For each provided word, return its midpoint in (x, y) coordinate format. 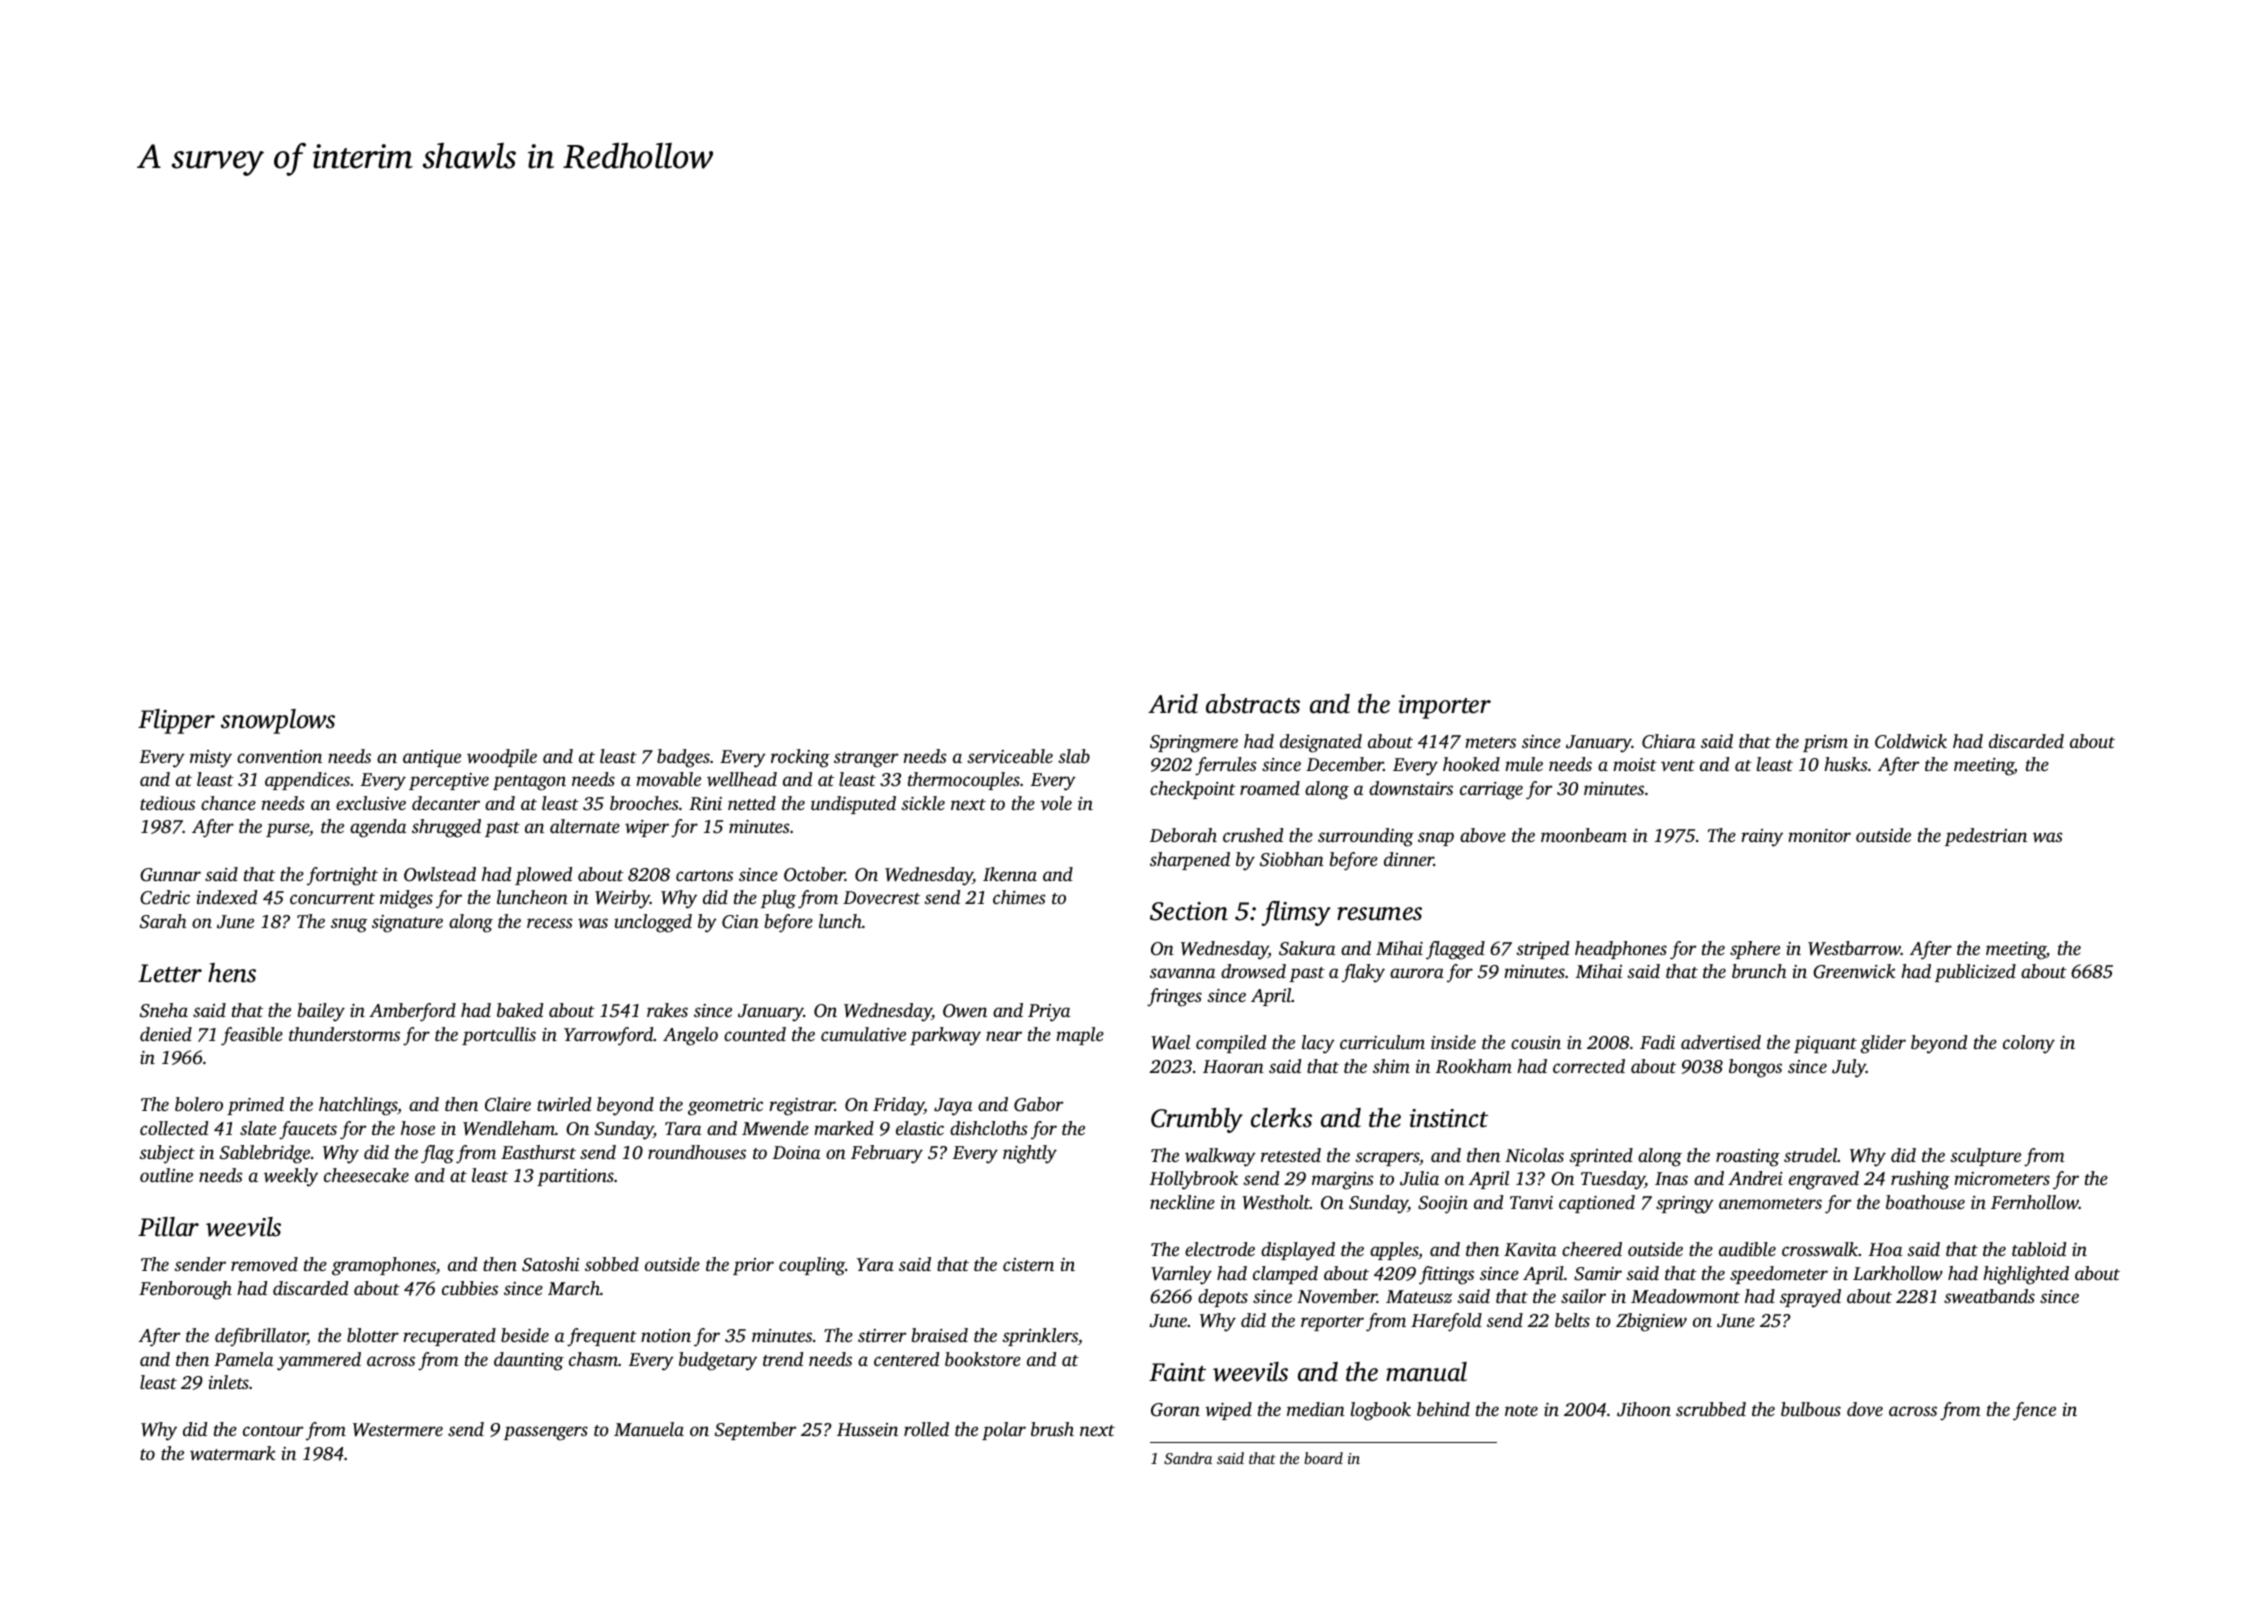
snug (349, 925)
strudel (1811, 1155)
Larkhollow (1898, 1273)
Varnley (1181, 1275)
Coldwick (1911, 741)
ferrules (1226, 766)
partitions (575, 1177)
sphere (1755, 950)
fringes (1174, 997)
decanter (446, 803)
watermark (233, 1453)
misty (211, 759)
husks (1846, 764)
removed (264, 1264)
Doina (796, 1152)
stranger (866, 760)
